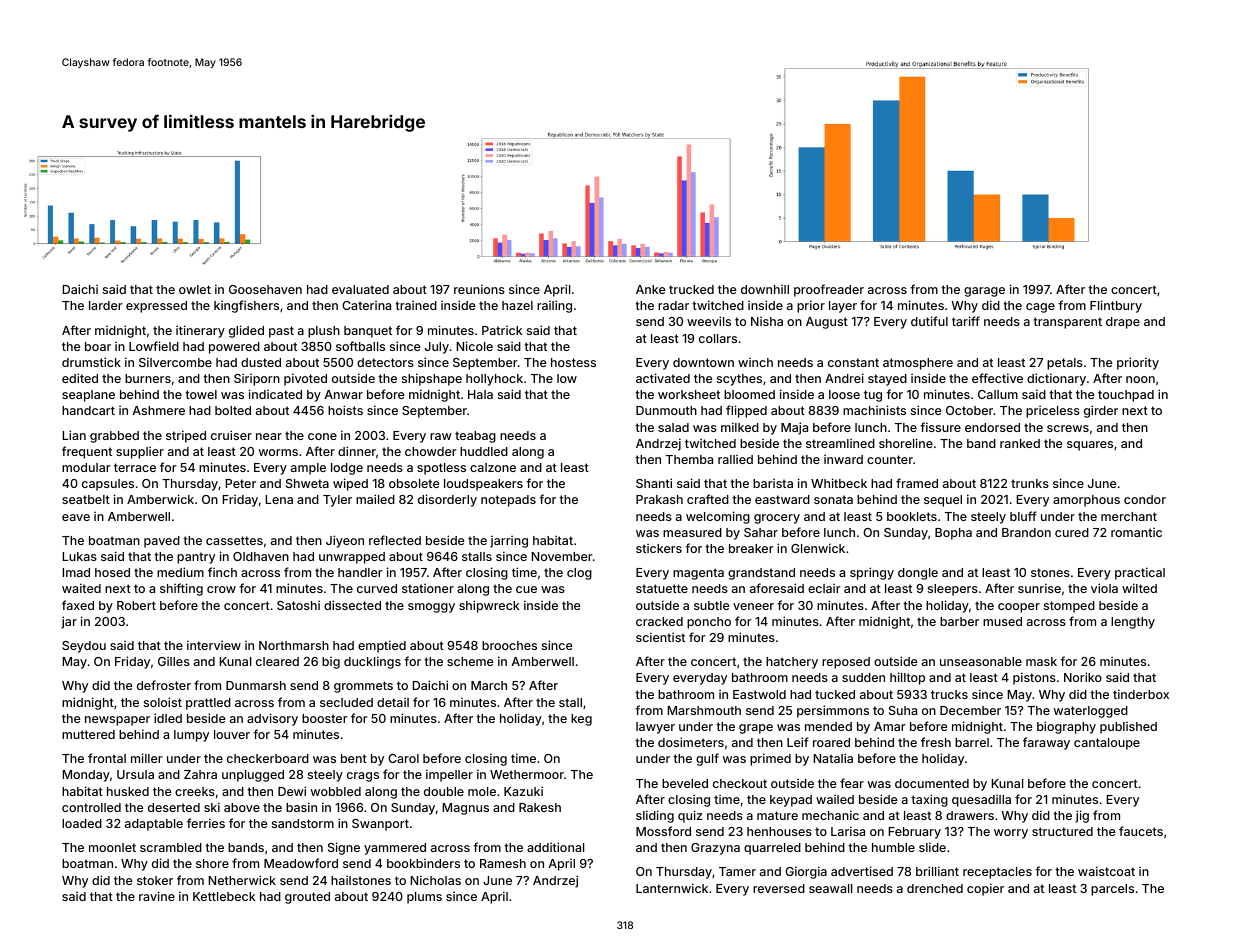 The image size is (1233, 952). Describe the element at coordinates (756, 729) in the screenshot. I see `grape` at that location.
